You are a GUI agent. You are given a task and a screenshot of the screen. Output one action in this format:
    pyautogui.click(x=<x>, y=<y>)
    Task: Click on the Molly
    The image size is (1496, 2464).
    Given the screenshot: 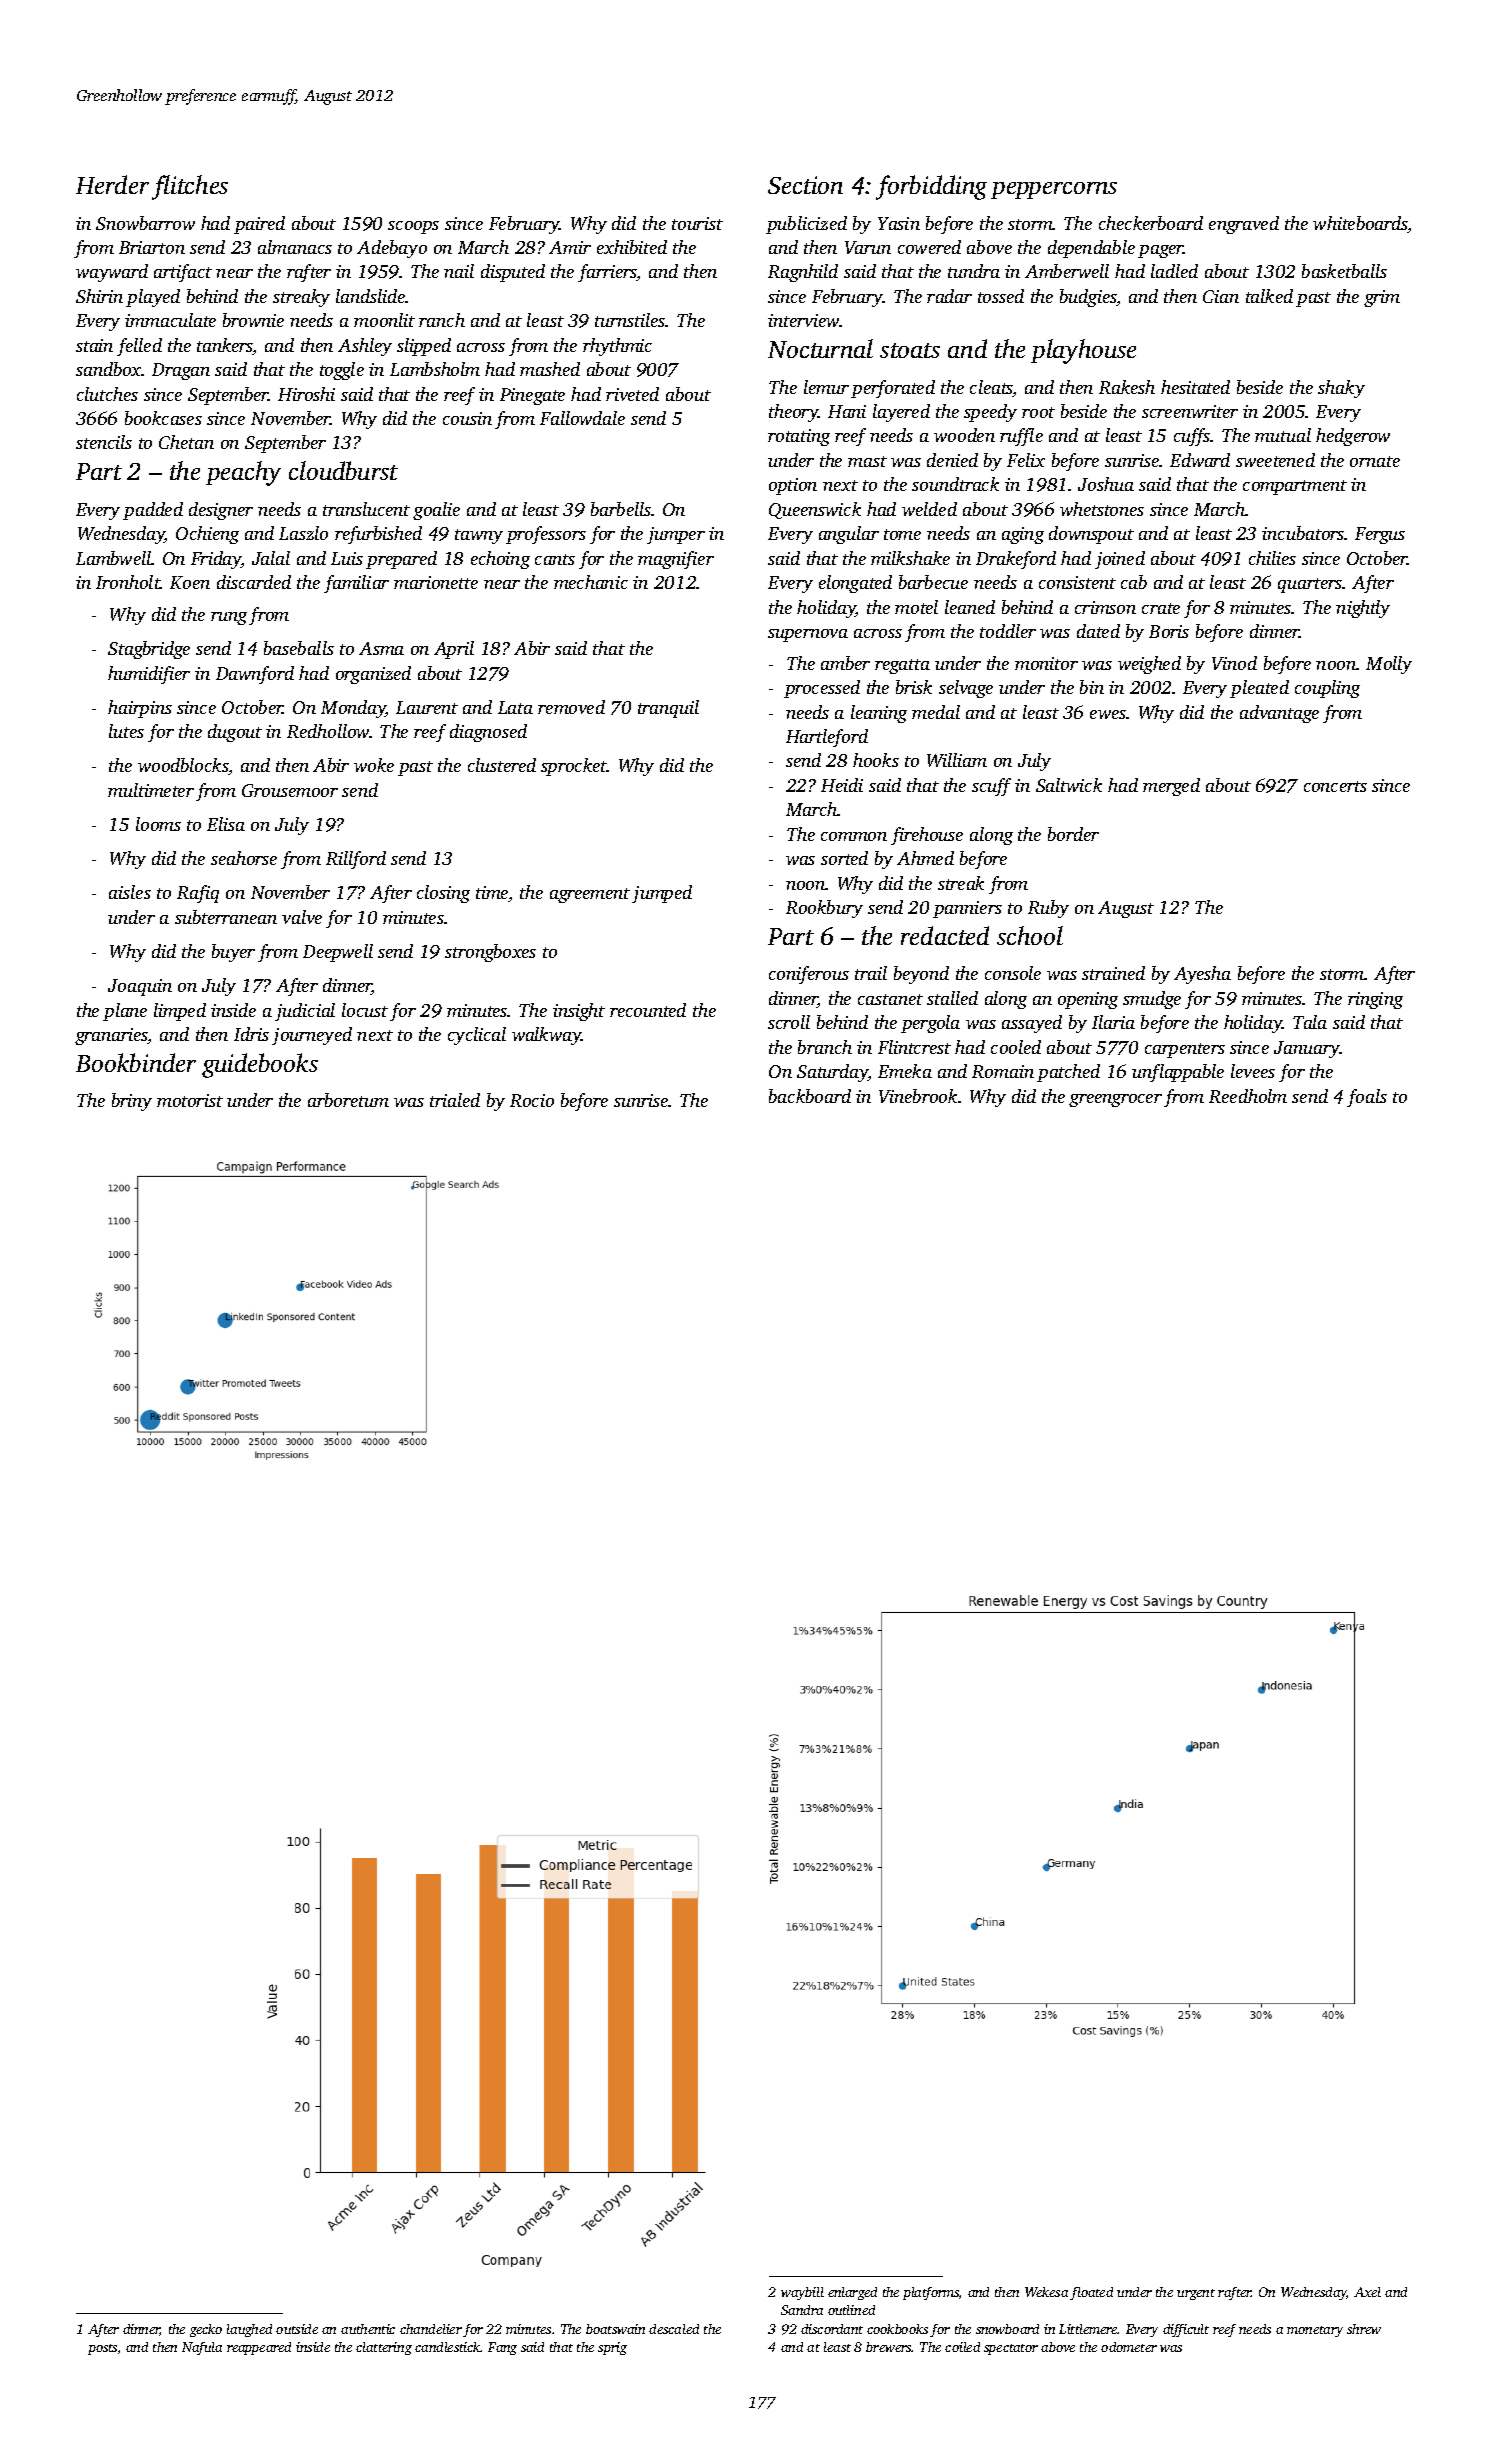 What is the action you would take?
    pyautogui.click(x=1389, y=665)
